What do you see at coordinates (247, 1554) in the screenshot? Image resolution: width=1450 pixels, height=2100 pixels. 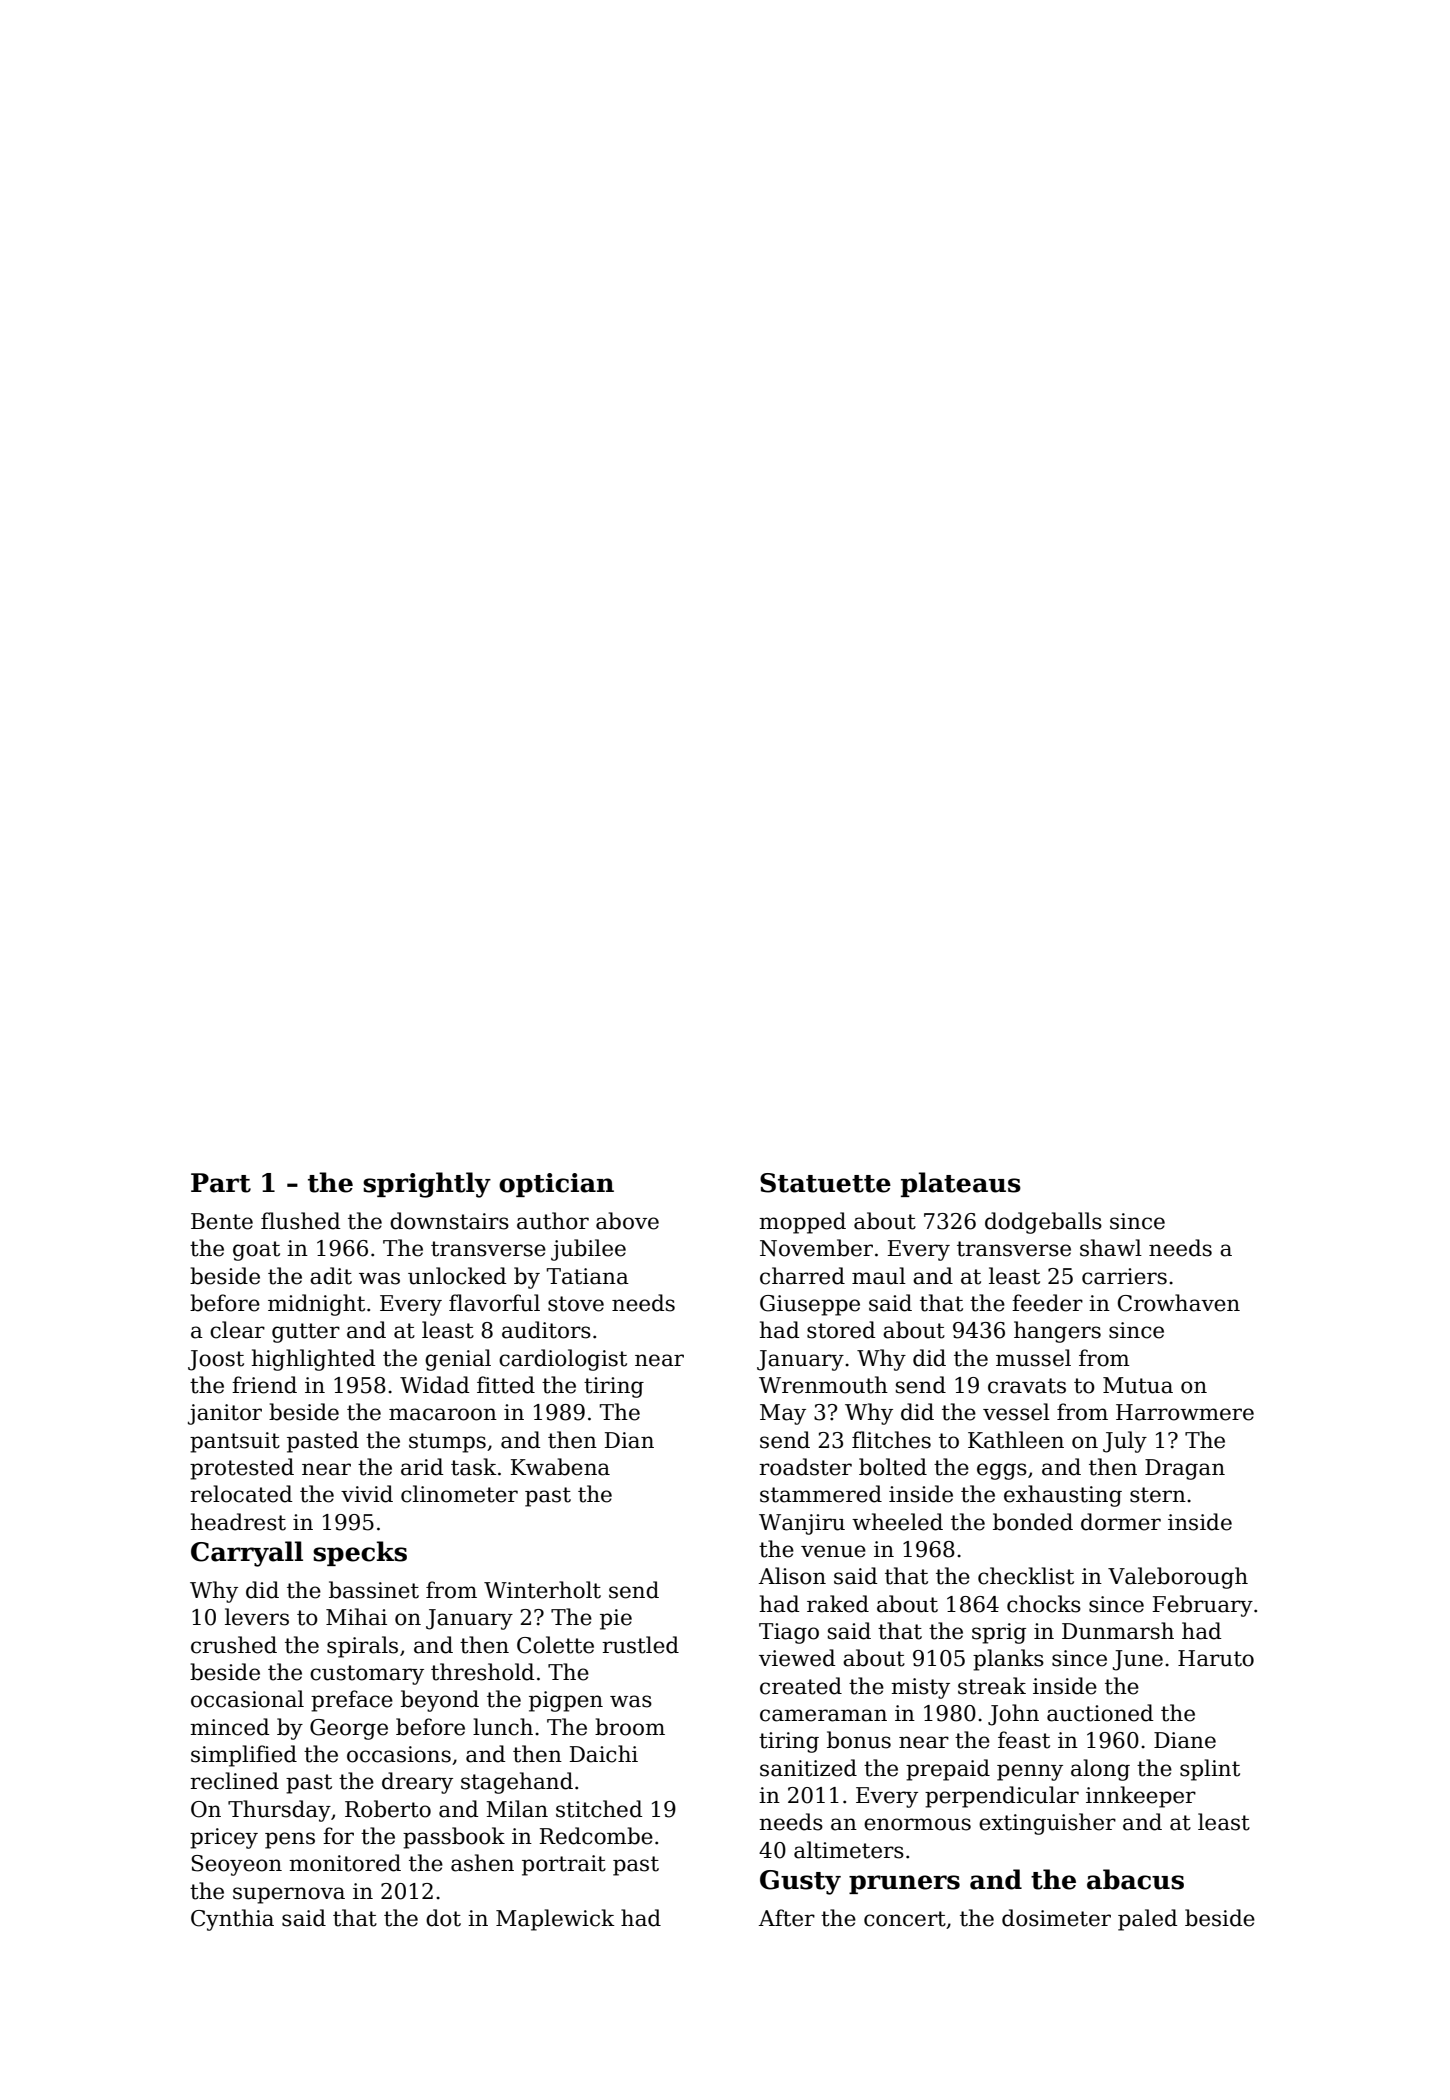 I see `Carryall` at bounding box center [247, 1554].
